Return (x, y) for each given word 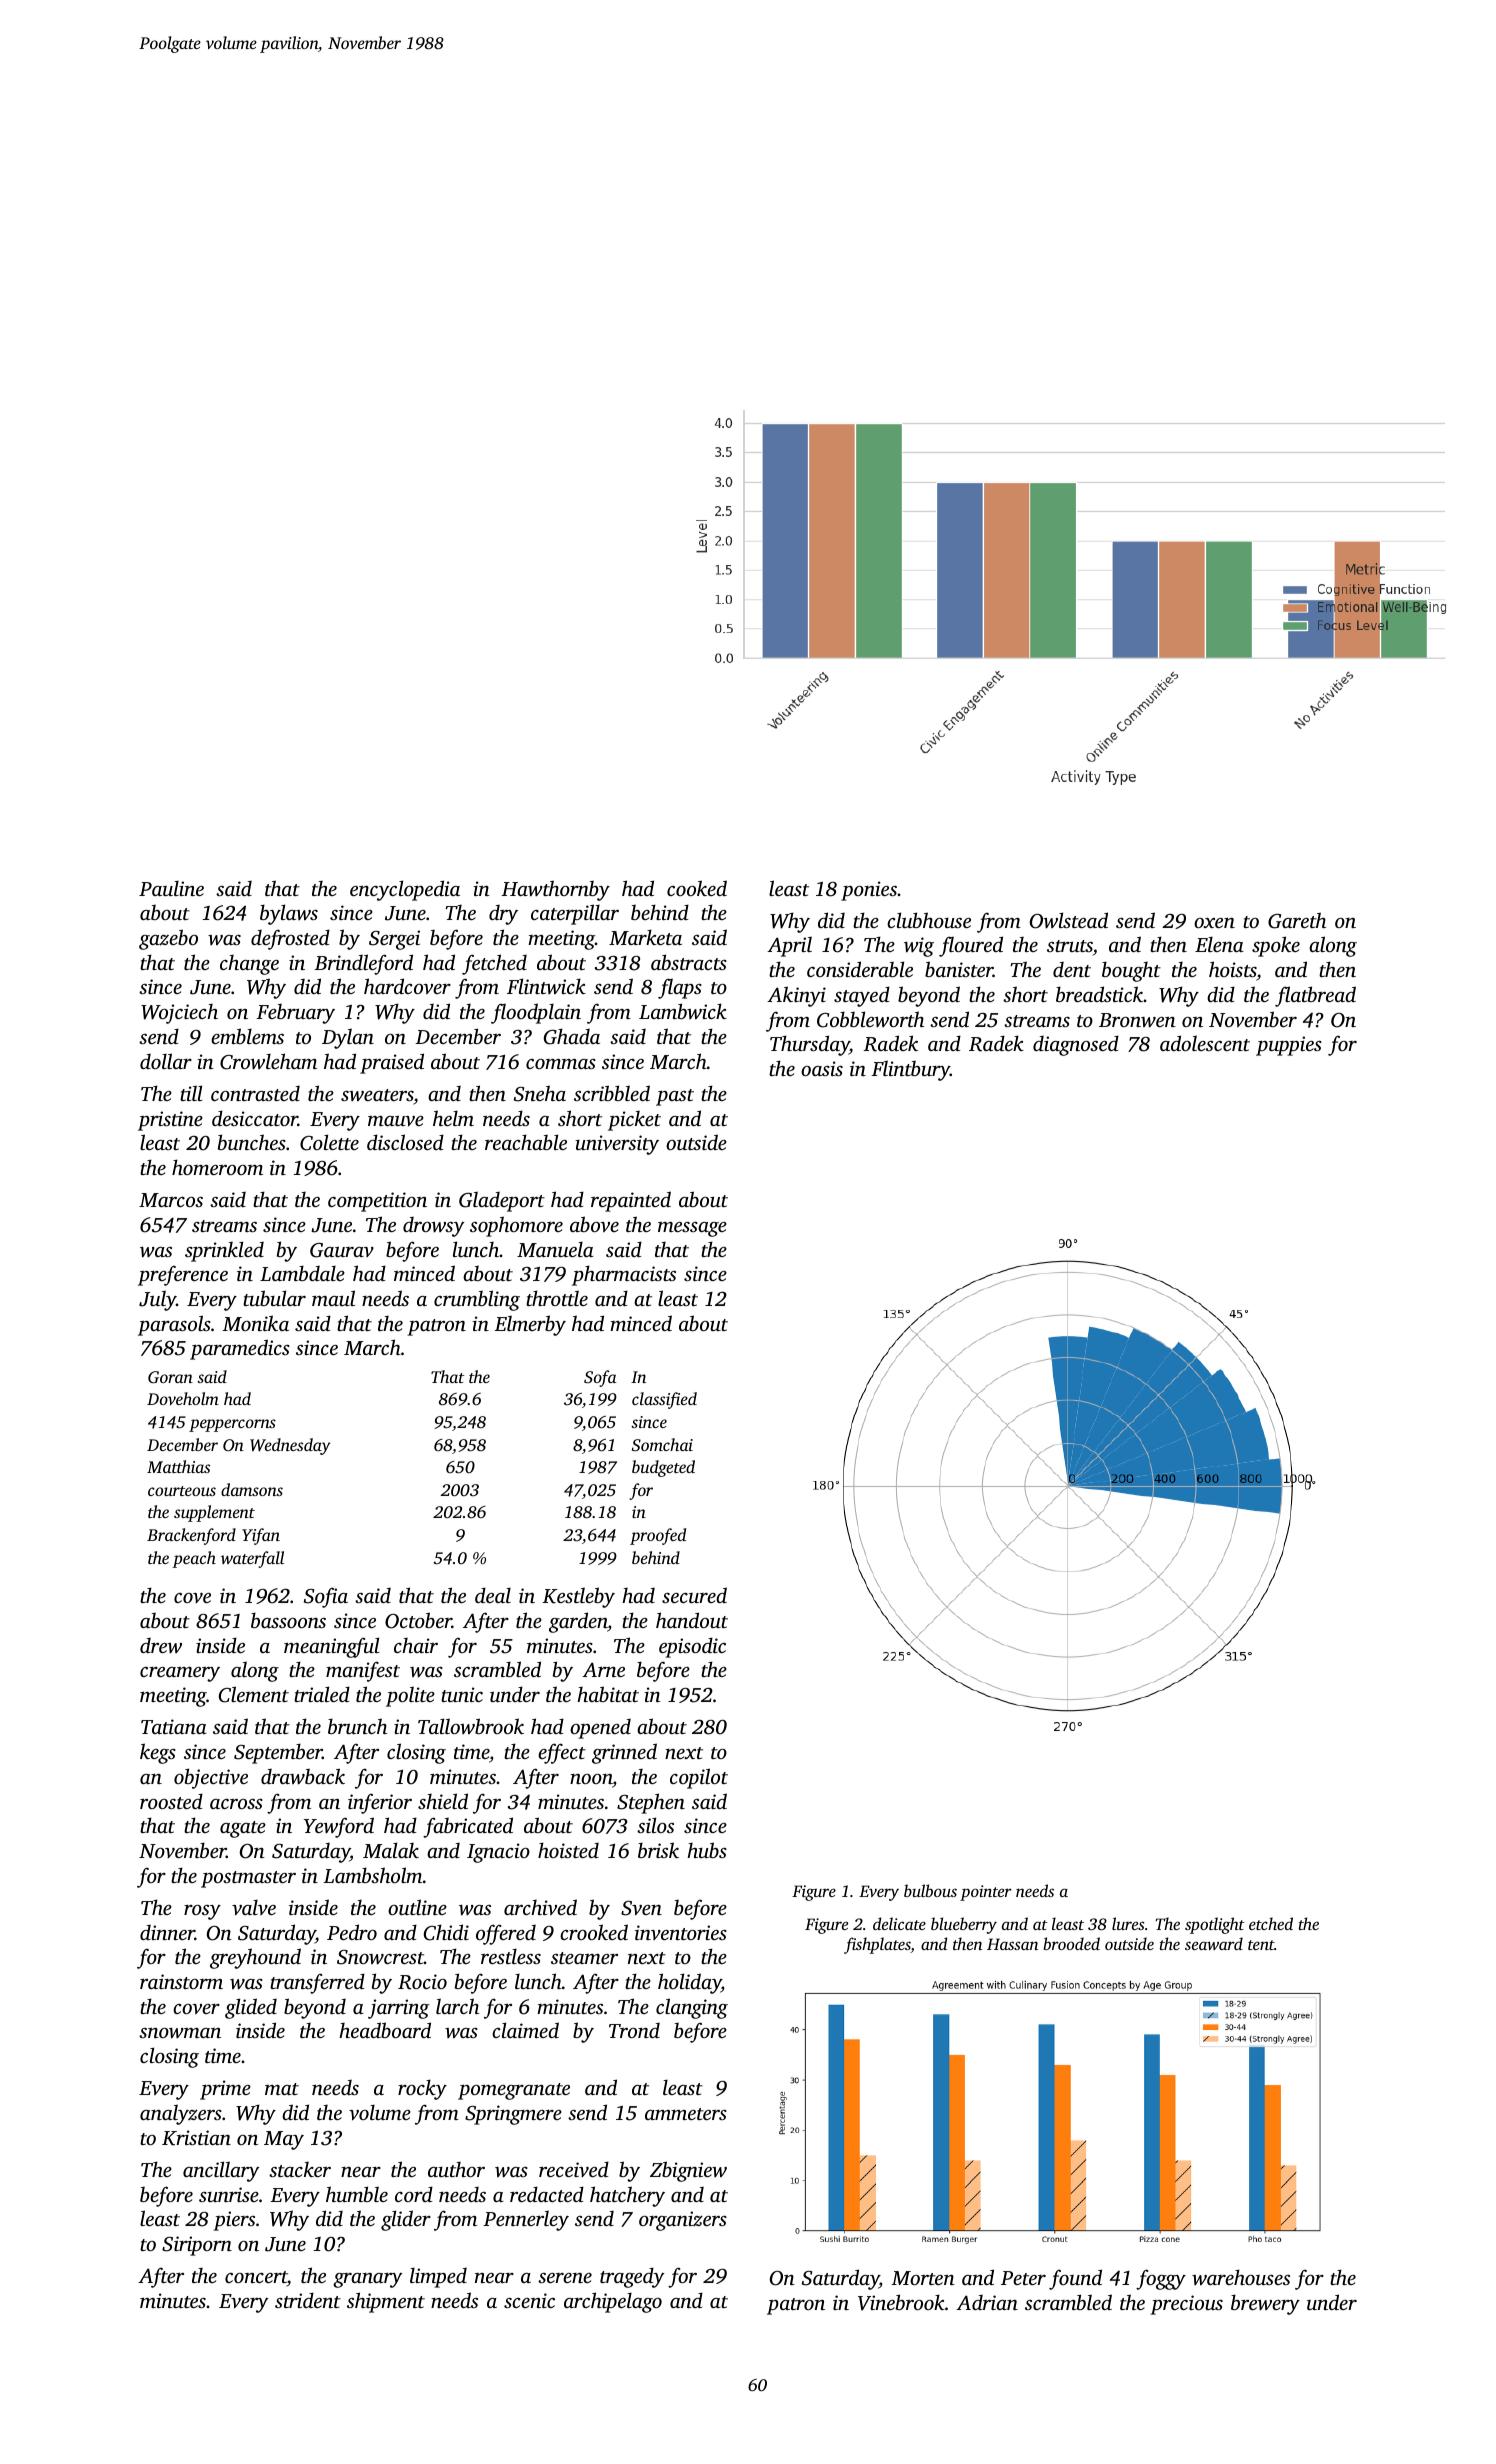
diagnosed (1076, 1045)
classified (664, 1400)
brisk (658, 1850)
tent (1261, 1945)
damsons (252, 1489)
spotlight (1215, 1925)
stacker (300, 2169)
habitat (608, 1694)
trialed (322, 1694)
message (692, 1229)
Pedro (352, 1932)
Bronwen (1137, 1020)
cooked (697, 888)
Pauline (171, 888)
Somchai (662, 1444)
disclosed (405, 1142)
